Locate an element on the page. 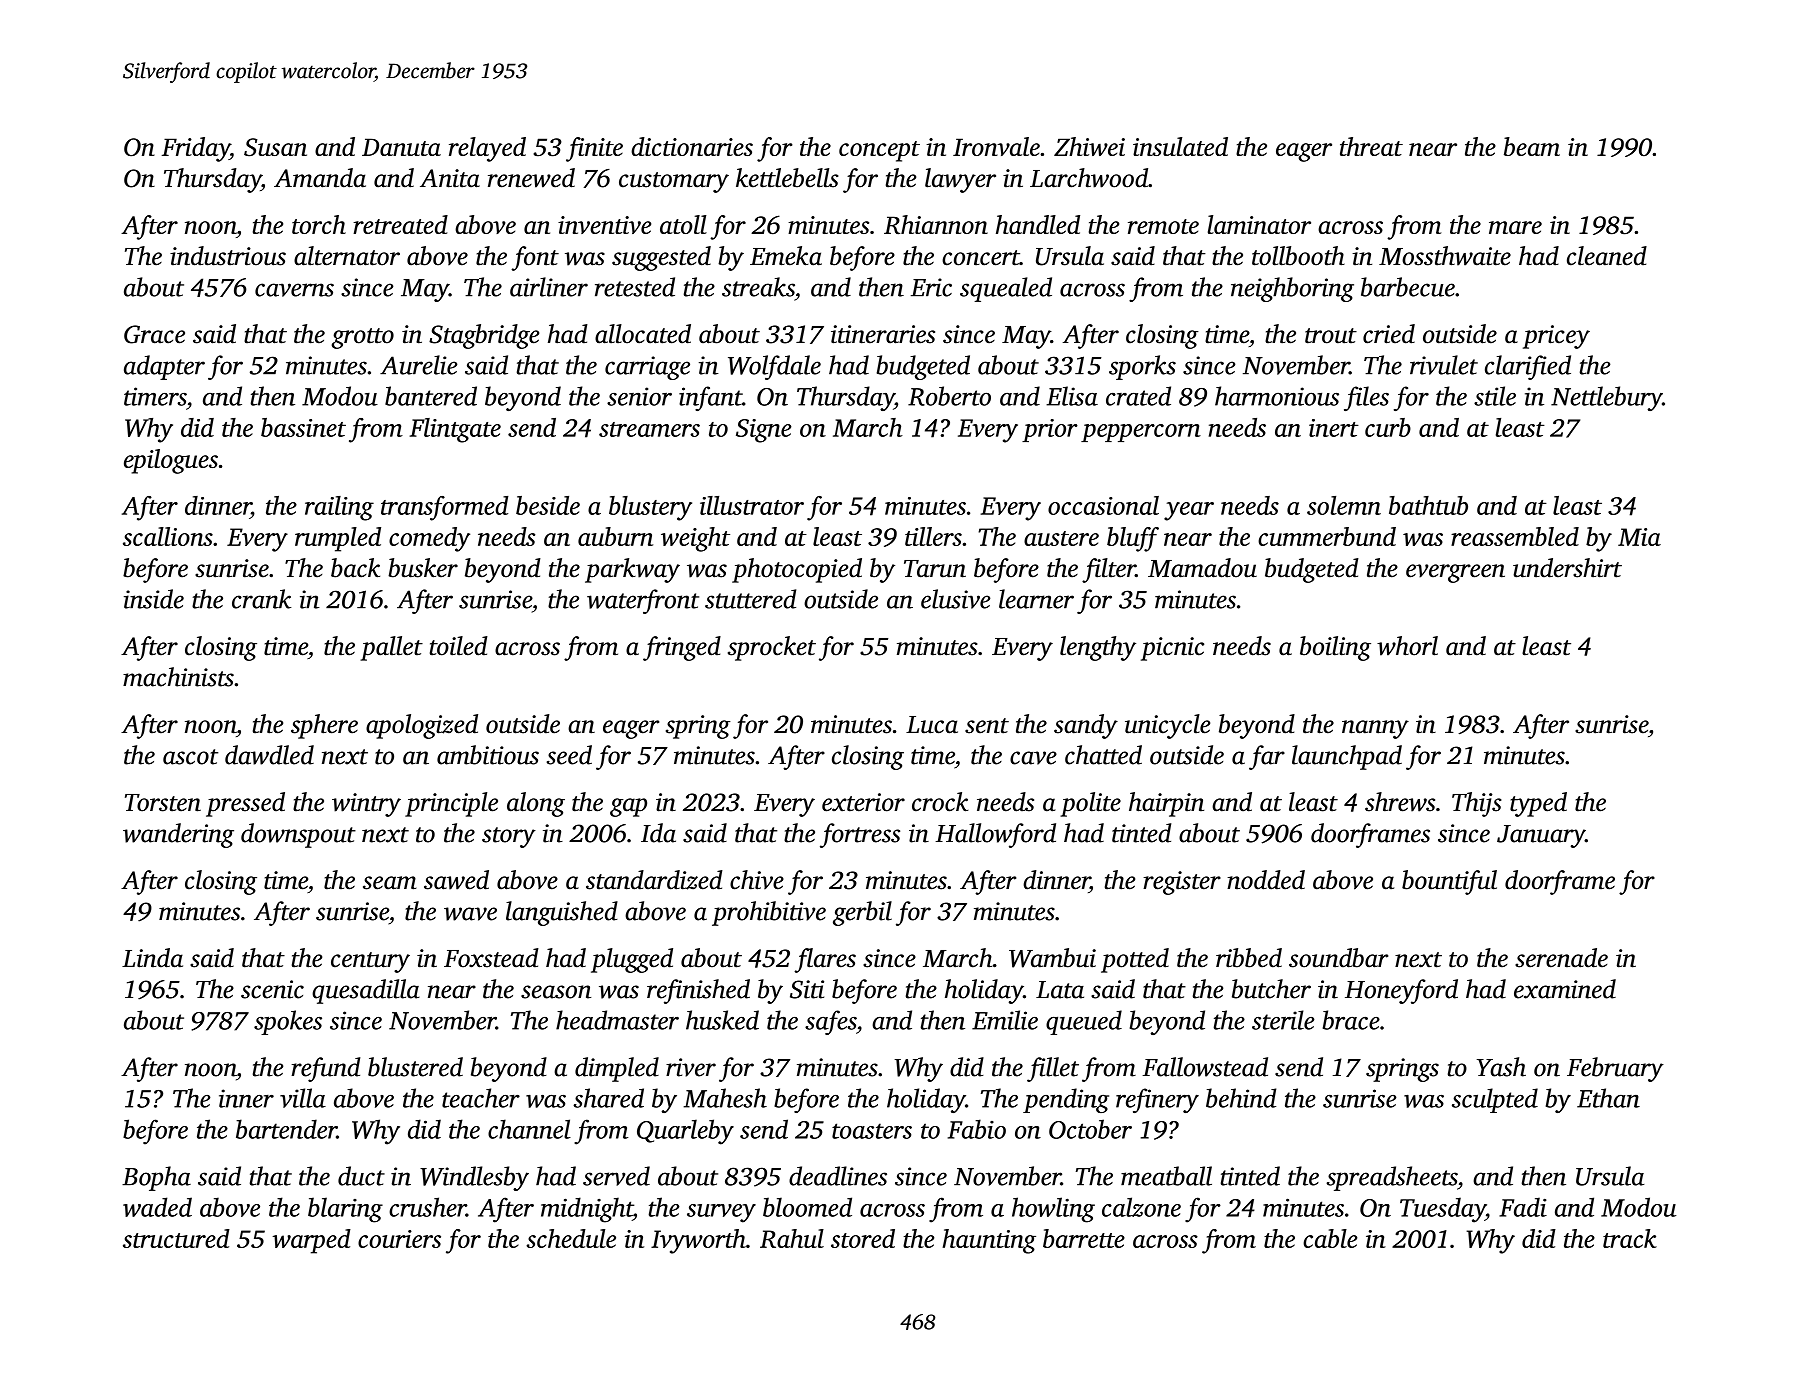  structured is located at coordinates (176, 1238).
